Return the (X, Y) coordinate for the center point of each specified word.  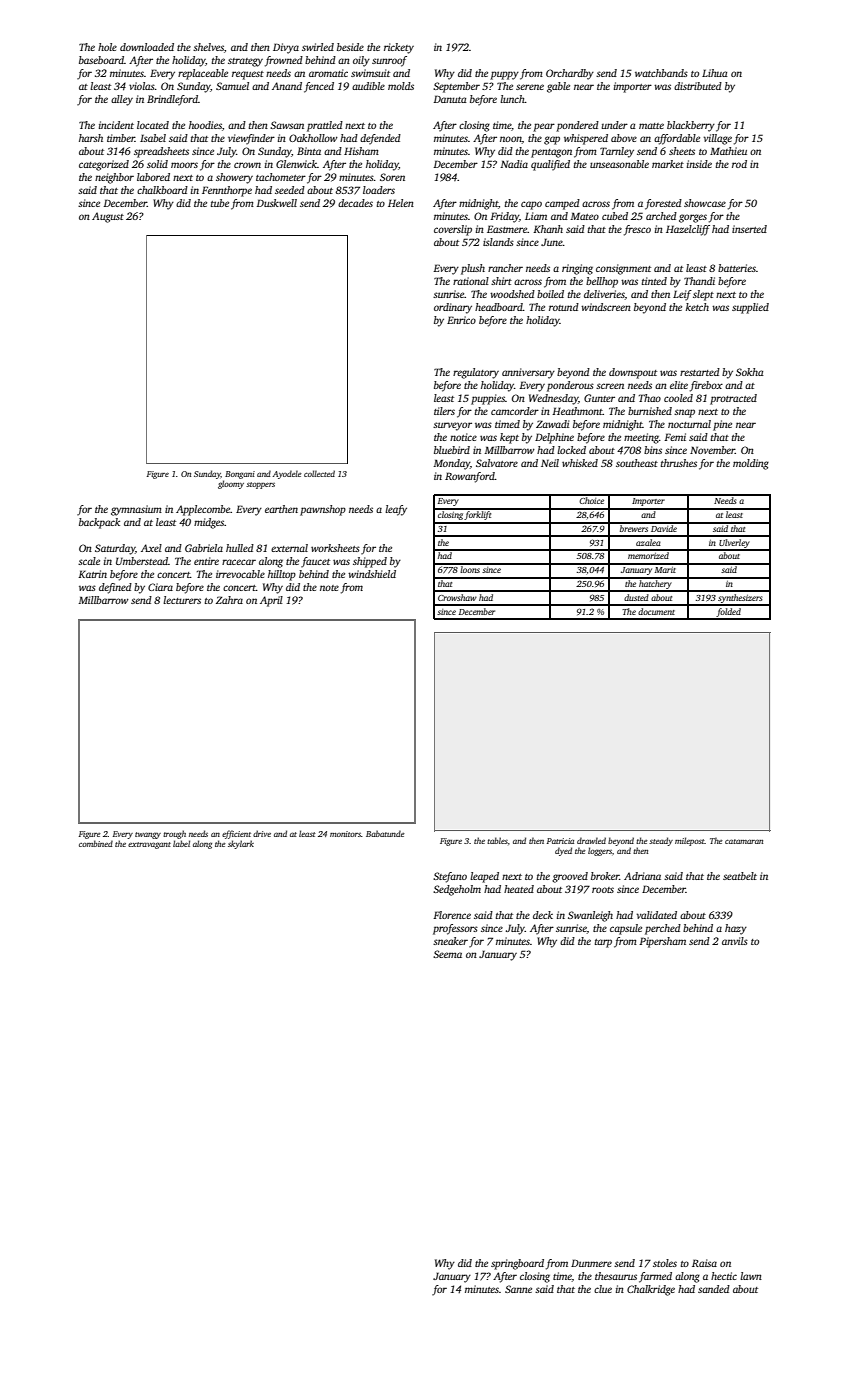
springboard (517, 1264)
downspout (633, 373)
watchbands (661, 73)
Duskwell (277, 203)
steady (661, 841)
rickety (399, 48)
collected (319, 473)
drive (262, 833)
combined (96, 843)
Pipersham (662, 942)
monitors (345, 834)
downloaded (147, 47)
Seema (447, 954)
